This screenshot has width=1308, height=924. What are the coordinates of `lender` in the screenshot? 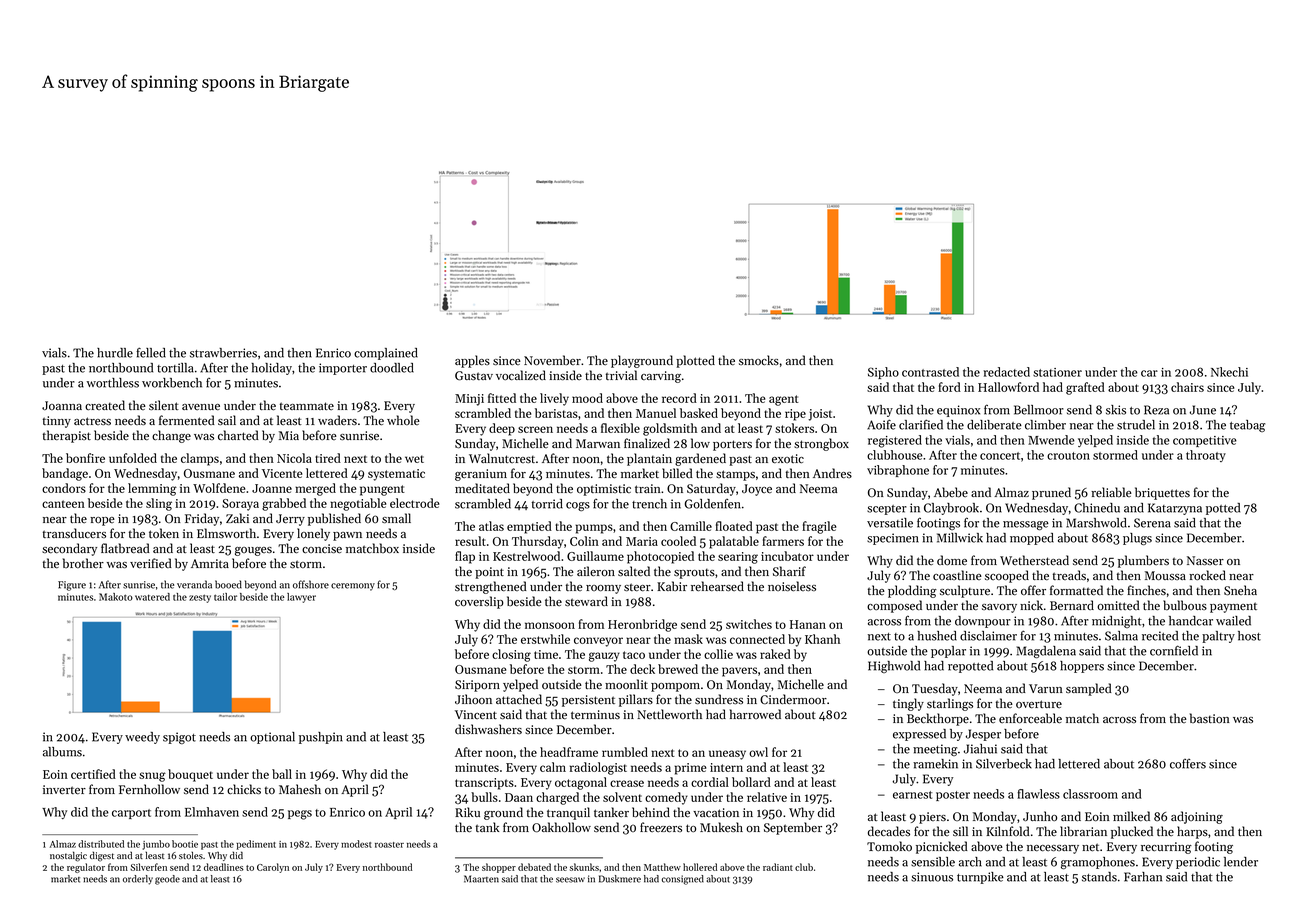 It's located at (1241, 862).
